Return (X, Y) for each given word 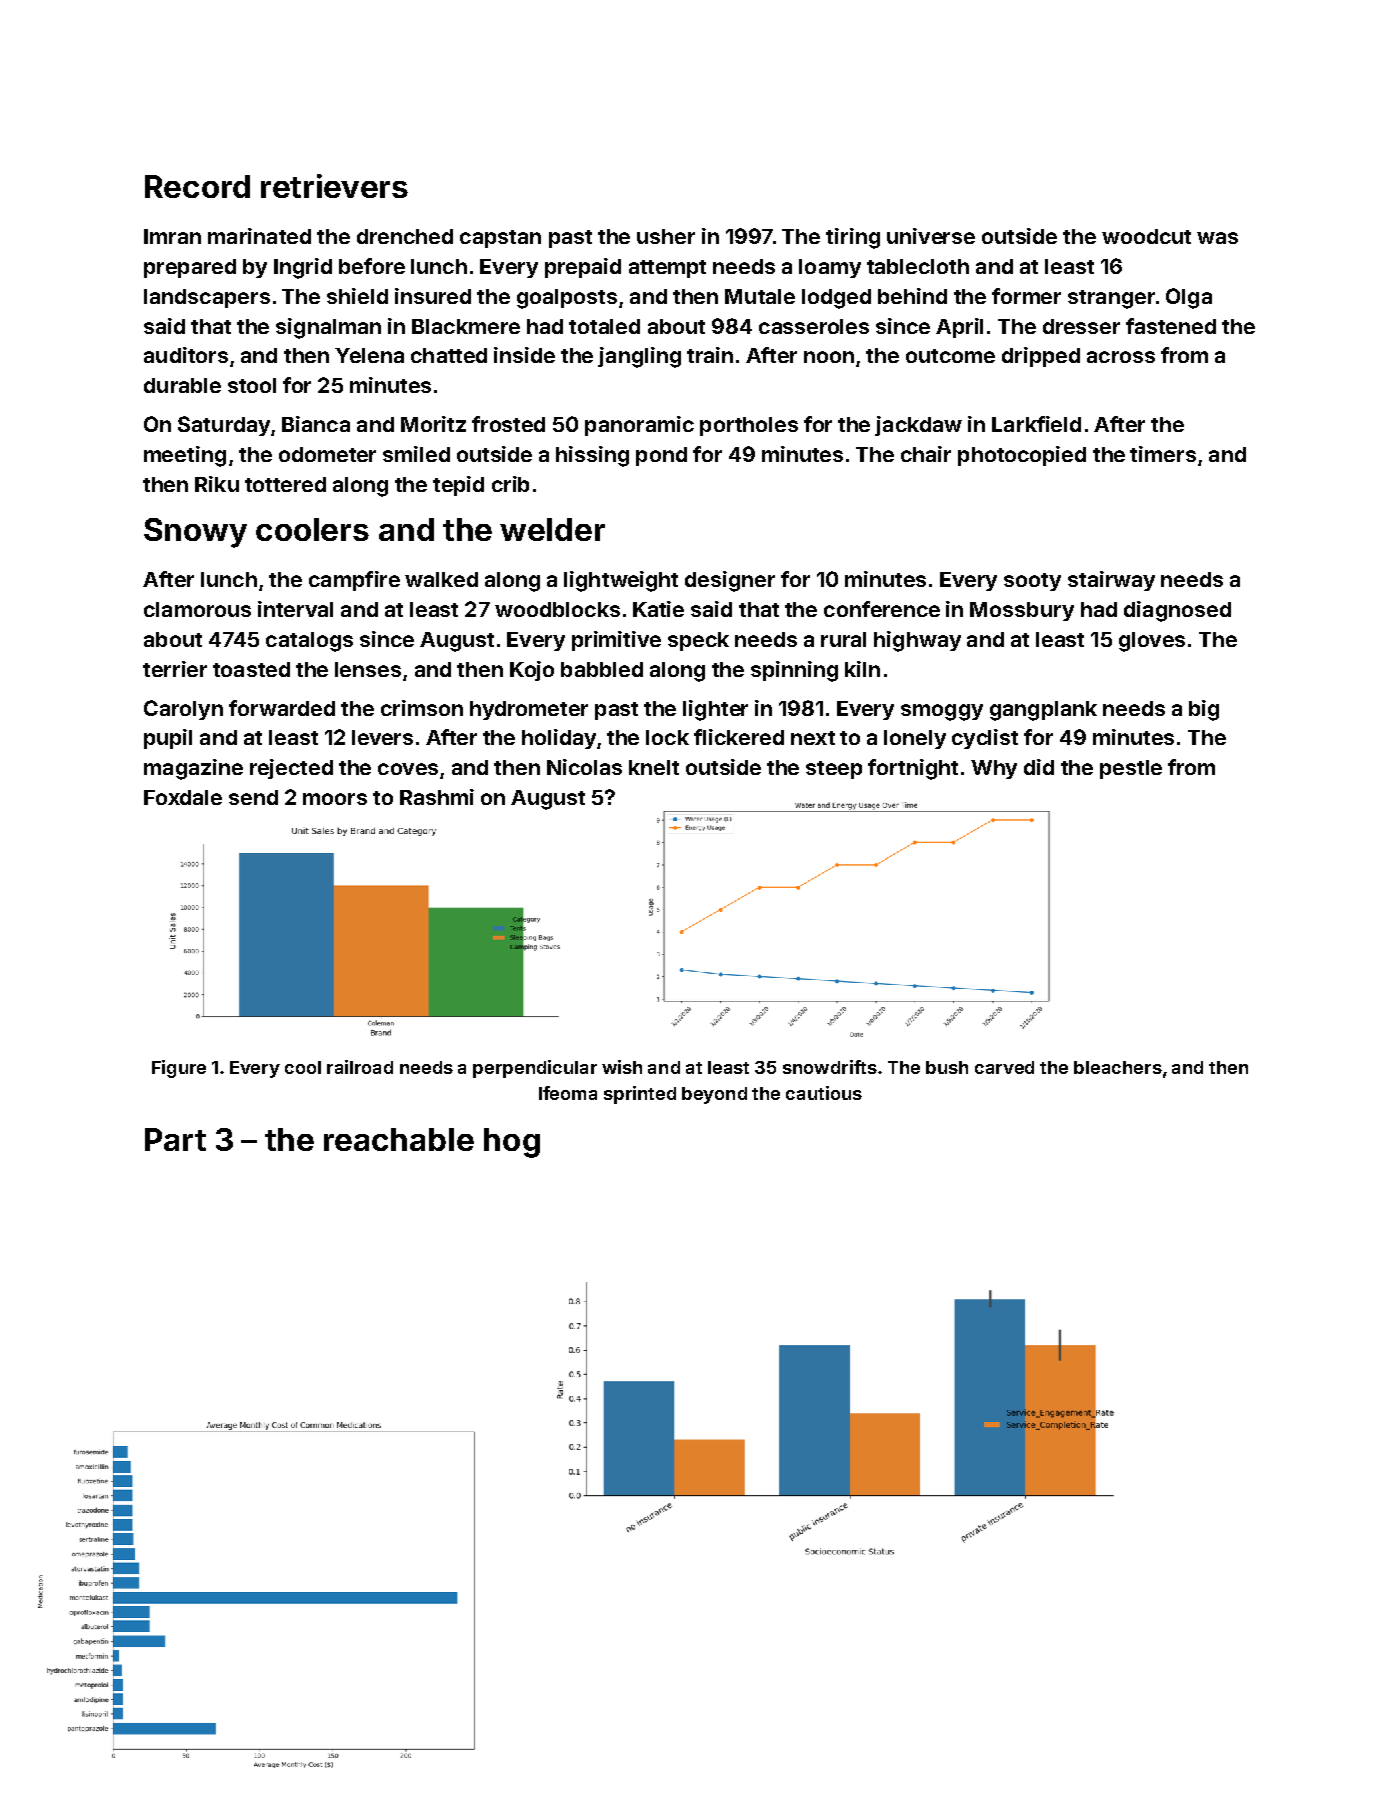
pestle (1131, 769)
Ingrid (303, 268)
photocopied (1022, 456)
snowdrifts (830, 1067)
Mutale (760, 296)
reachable (399, 1139)
